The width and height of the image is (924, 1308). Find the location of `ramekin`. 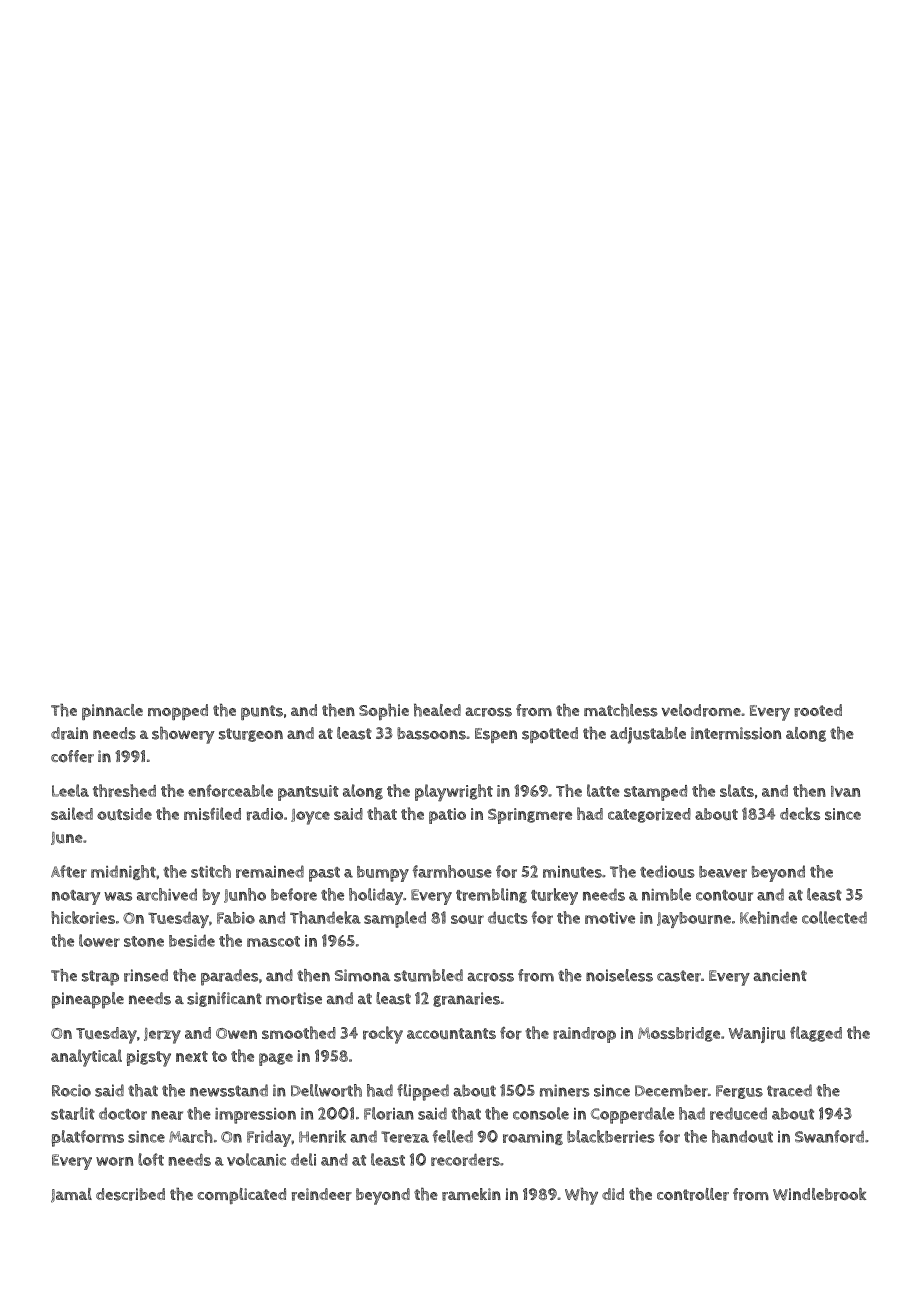

ramekin is located at coordinates (471, 1194).
